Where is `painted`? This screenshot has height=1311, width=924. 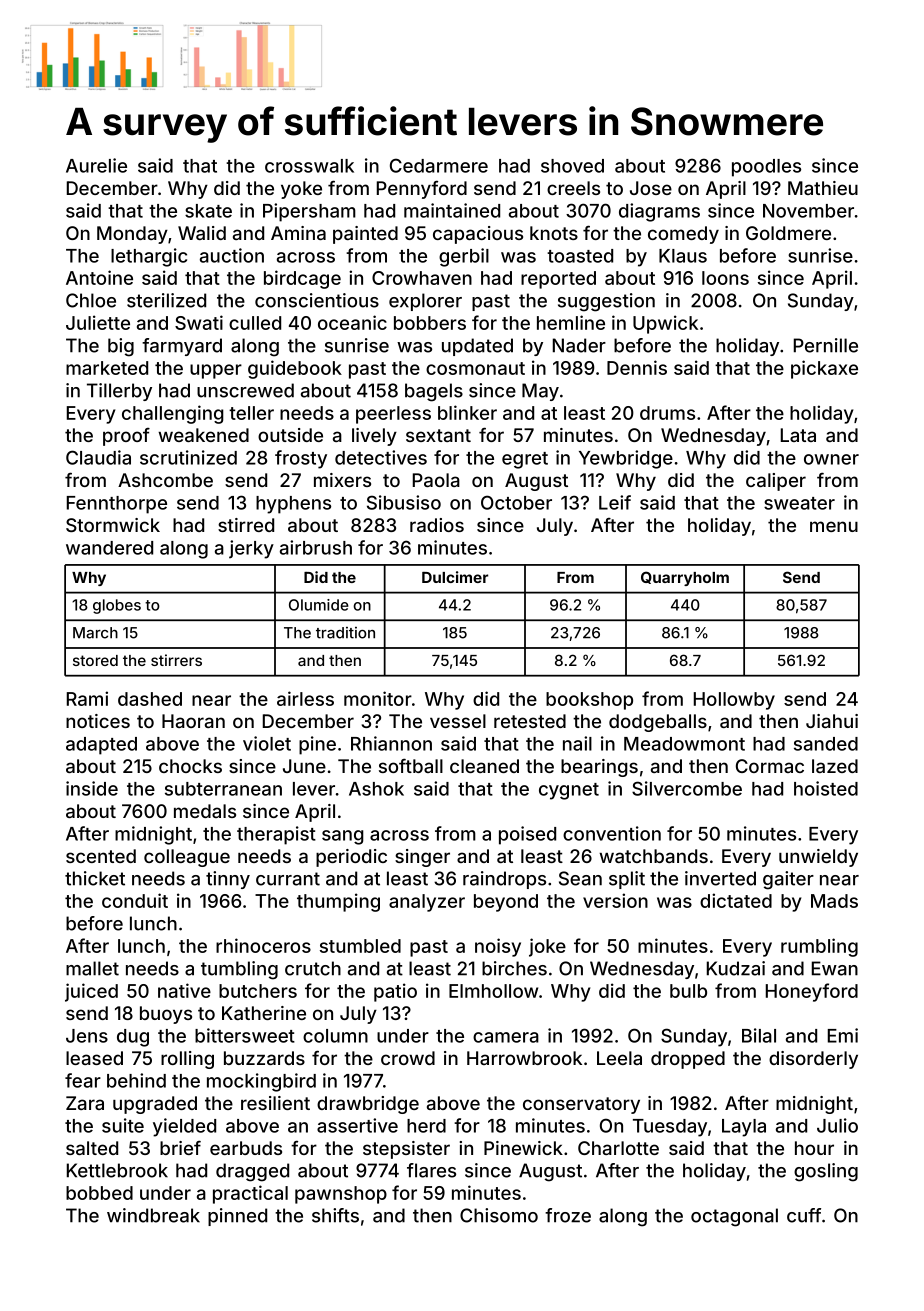
painted is located at coordinates (365, 235).
